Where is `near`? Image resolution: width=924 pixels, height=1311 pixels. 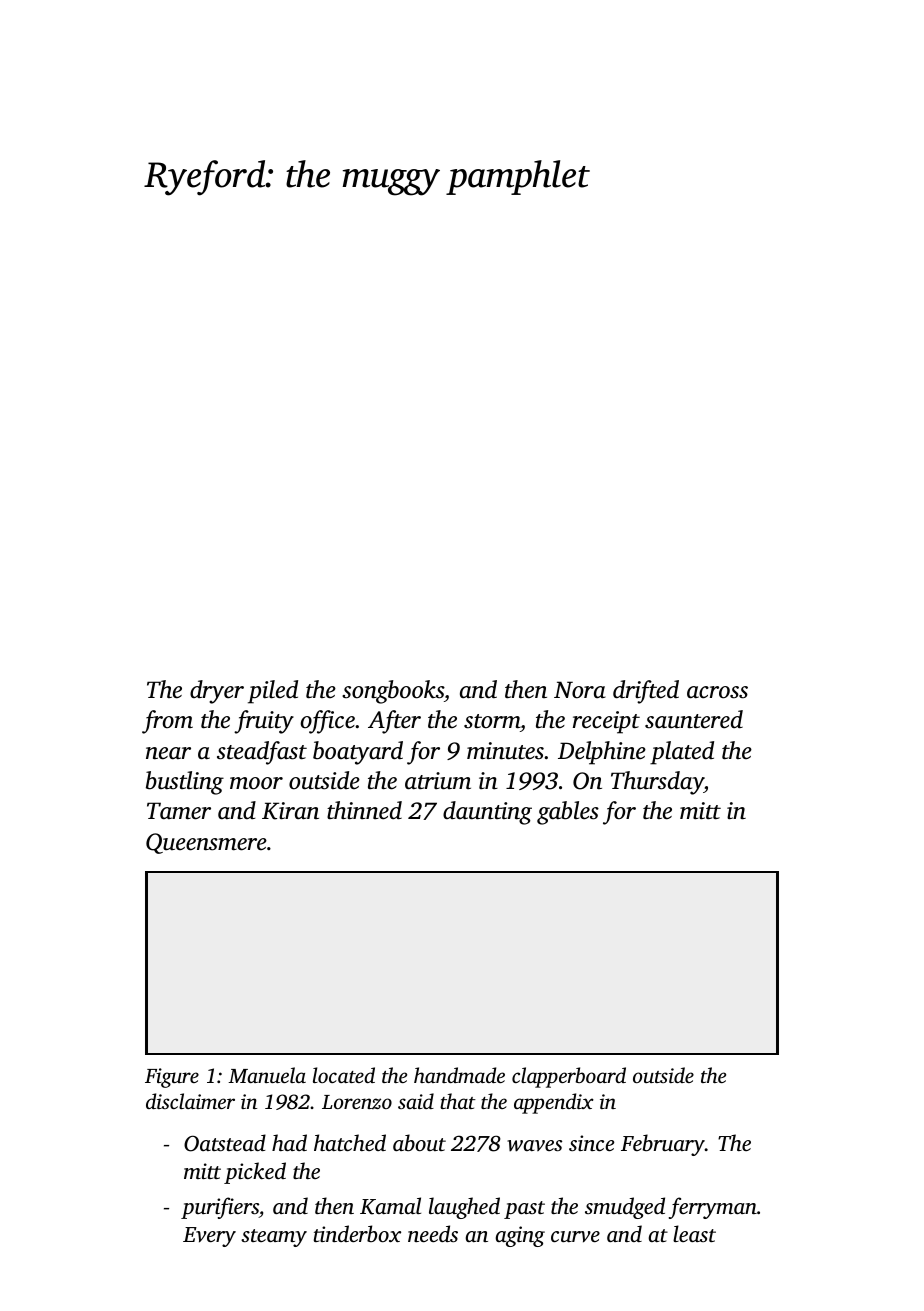 near is located at coordinates (168, 753).
